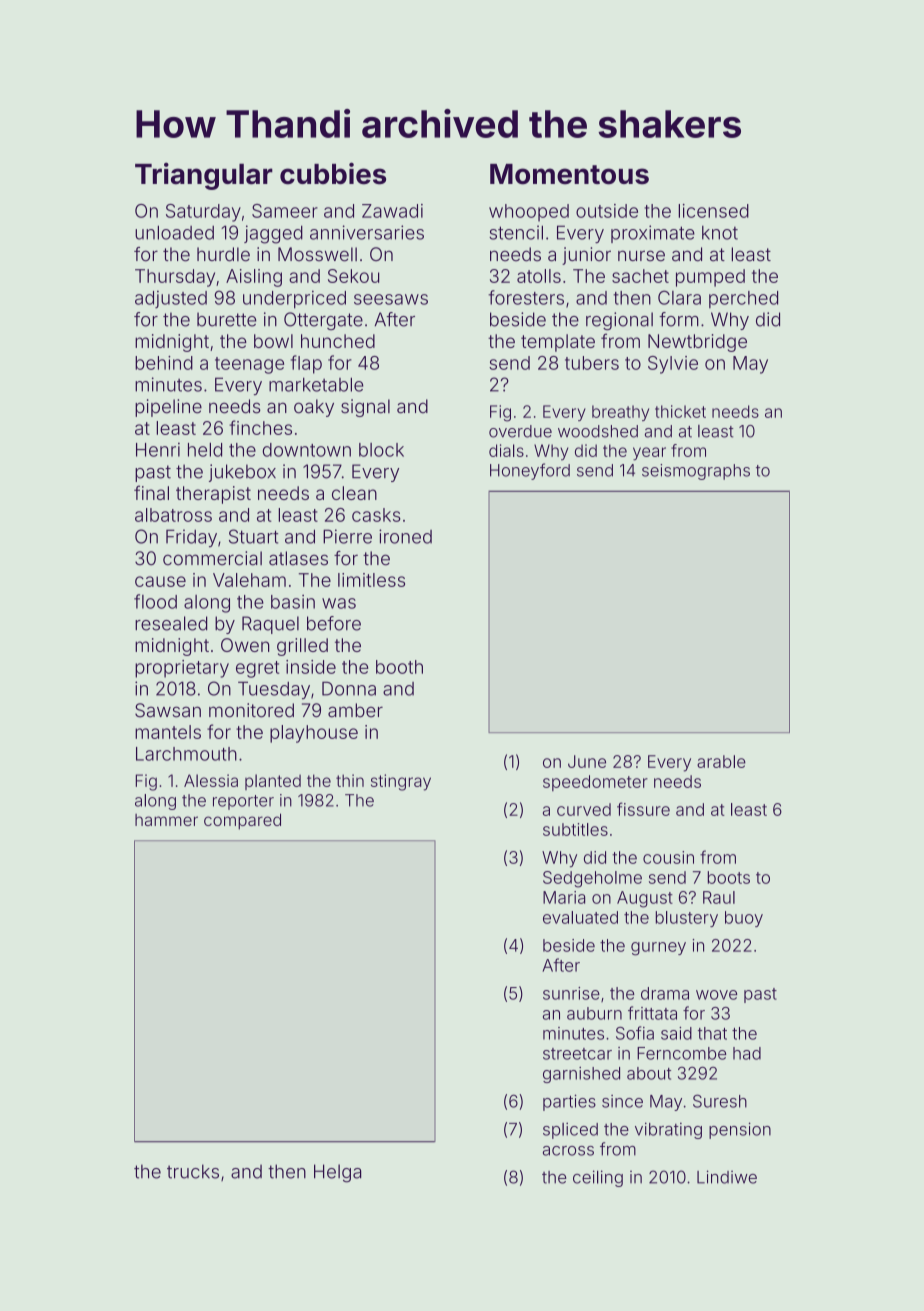 This image has height=1311, width=924. What do you see at coordinates (598, 1178) in the image?
I see `ceiling` at bounding box center [598, 1178].
